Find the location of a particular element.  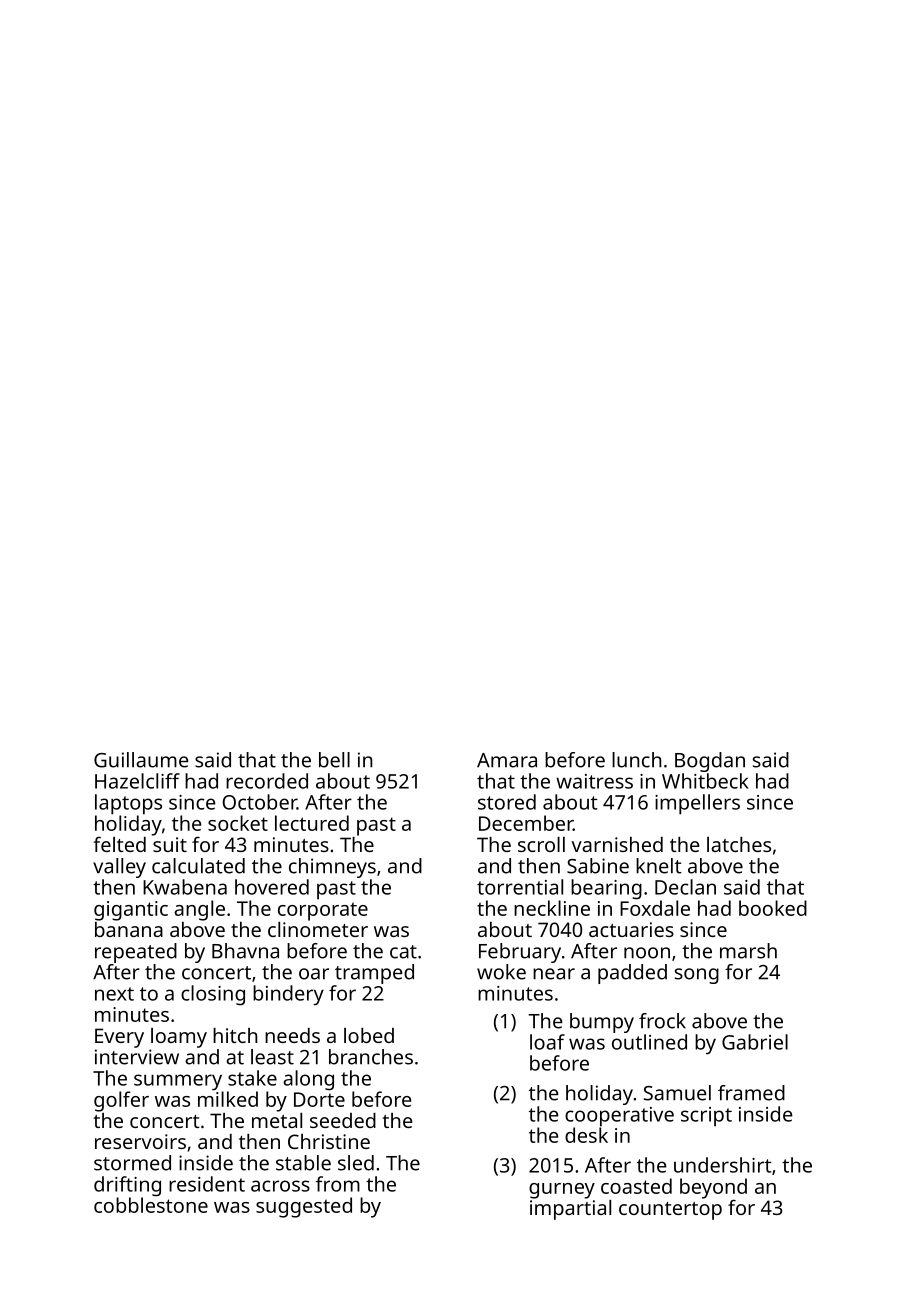

bell is located at coordinates (334, 760).
